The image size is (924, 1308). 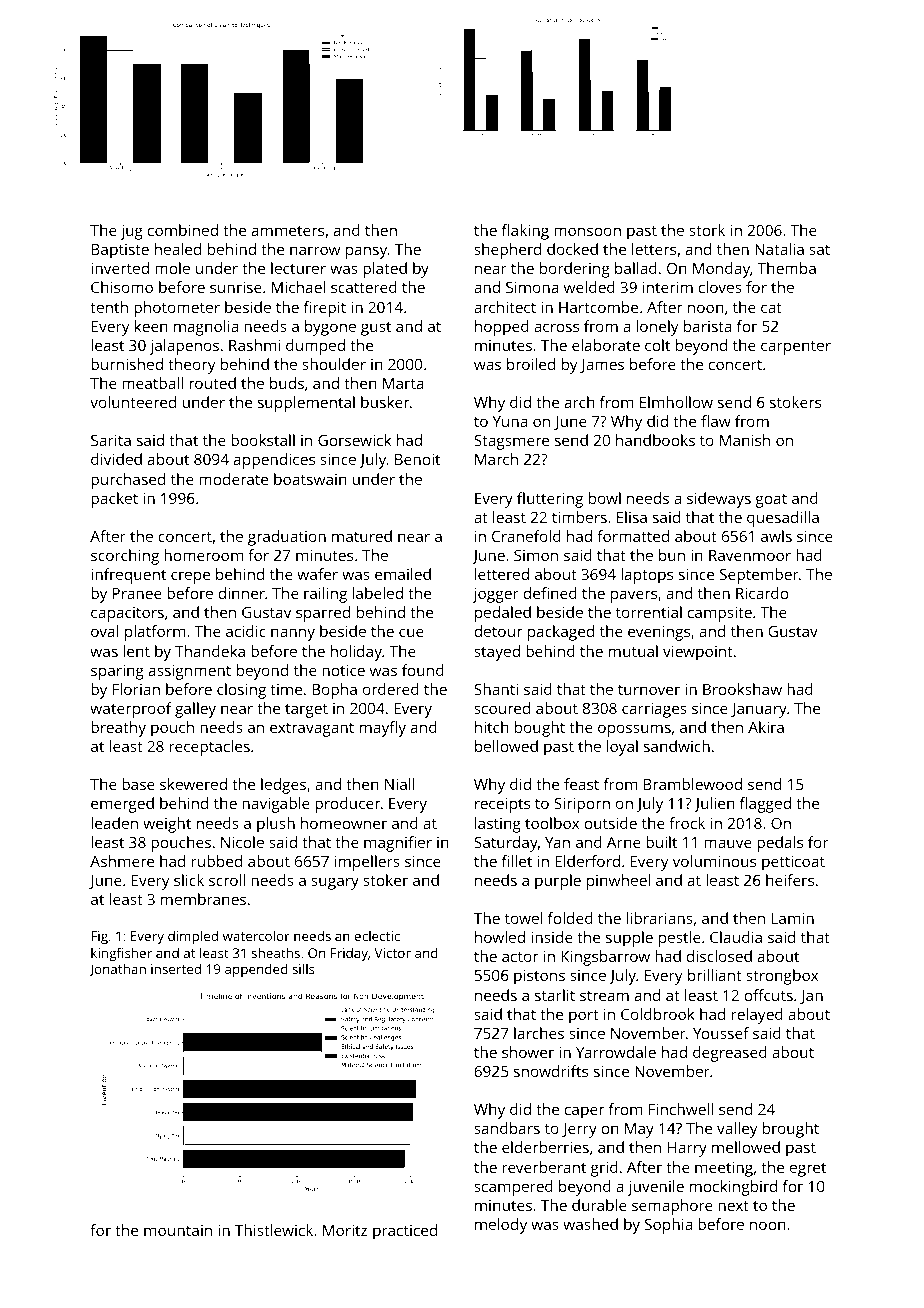 I want to click on mountain, so click(x=178, y=1230).
